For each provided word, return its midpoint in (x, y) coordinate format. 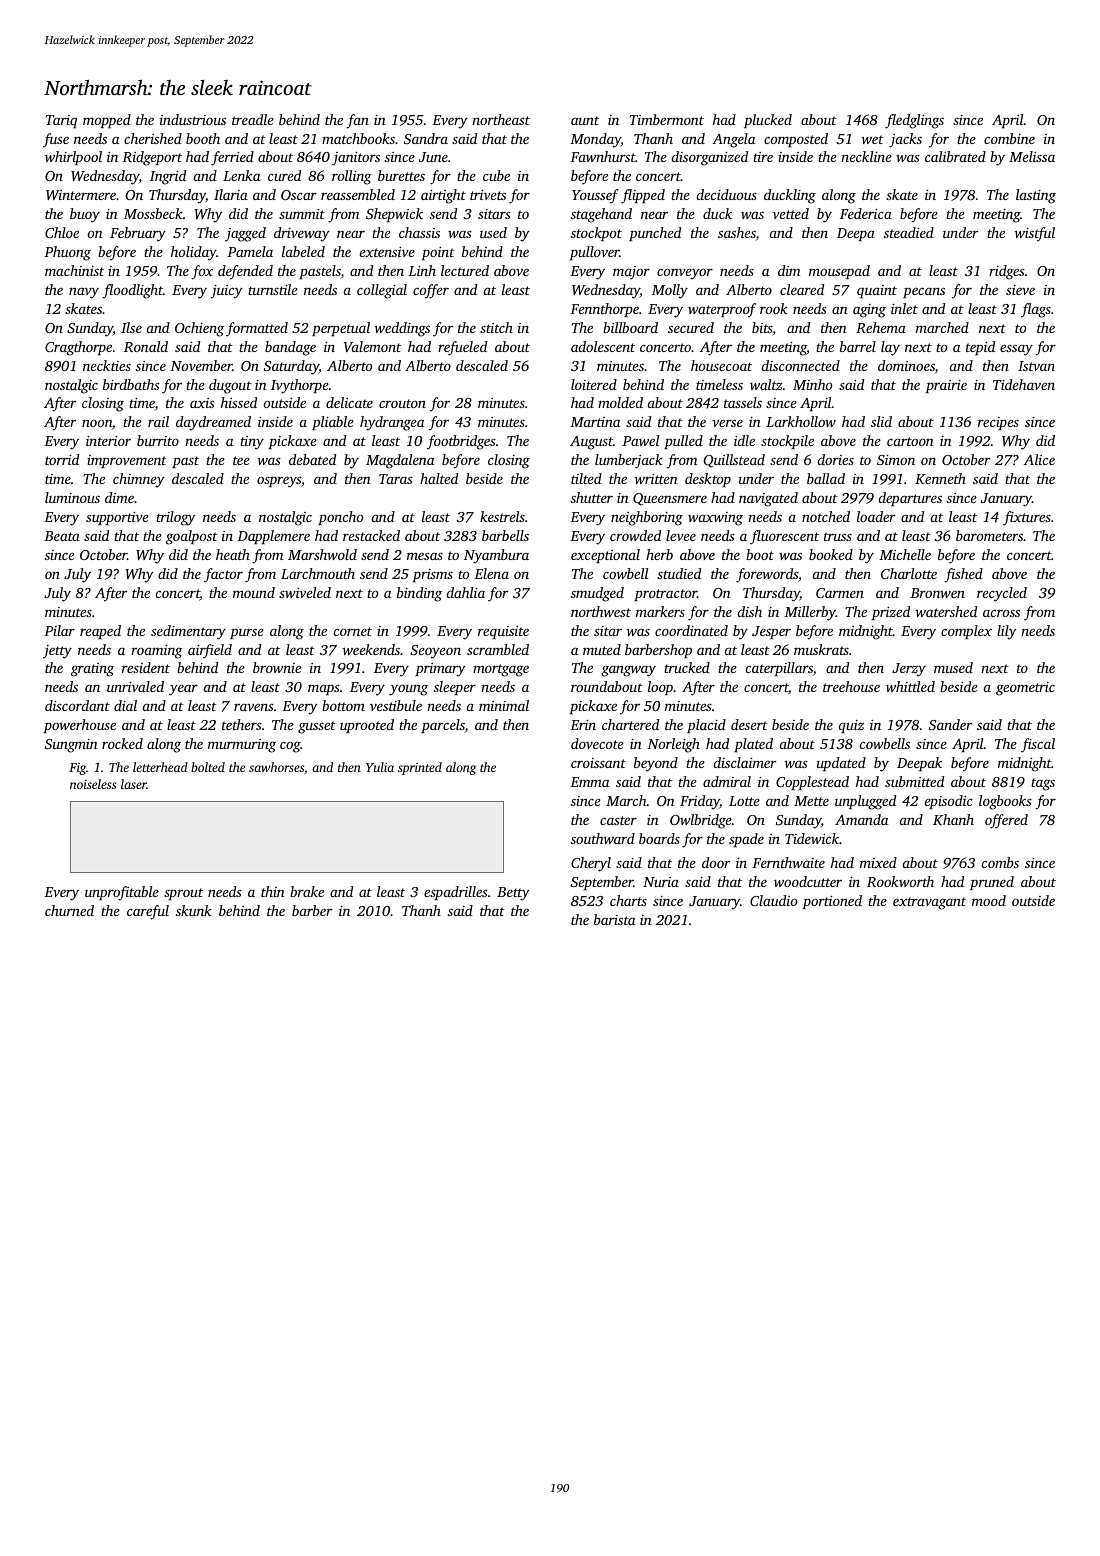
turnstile (273, 289)
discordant (77, 705)
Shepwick (394, 215)
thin (273, 891)
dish (750, 611)
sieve (1020, 290)
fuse (56, 140)
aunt (585, 120)
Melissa (1032, 156)
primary (440, 670)
